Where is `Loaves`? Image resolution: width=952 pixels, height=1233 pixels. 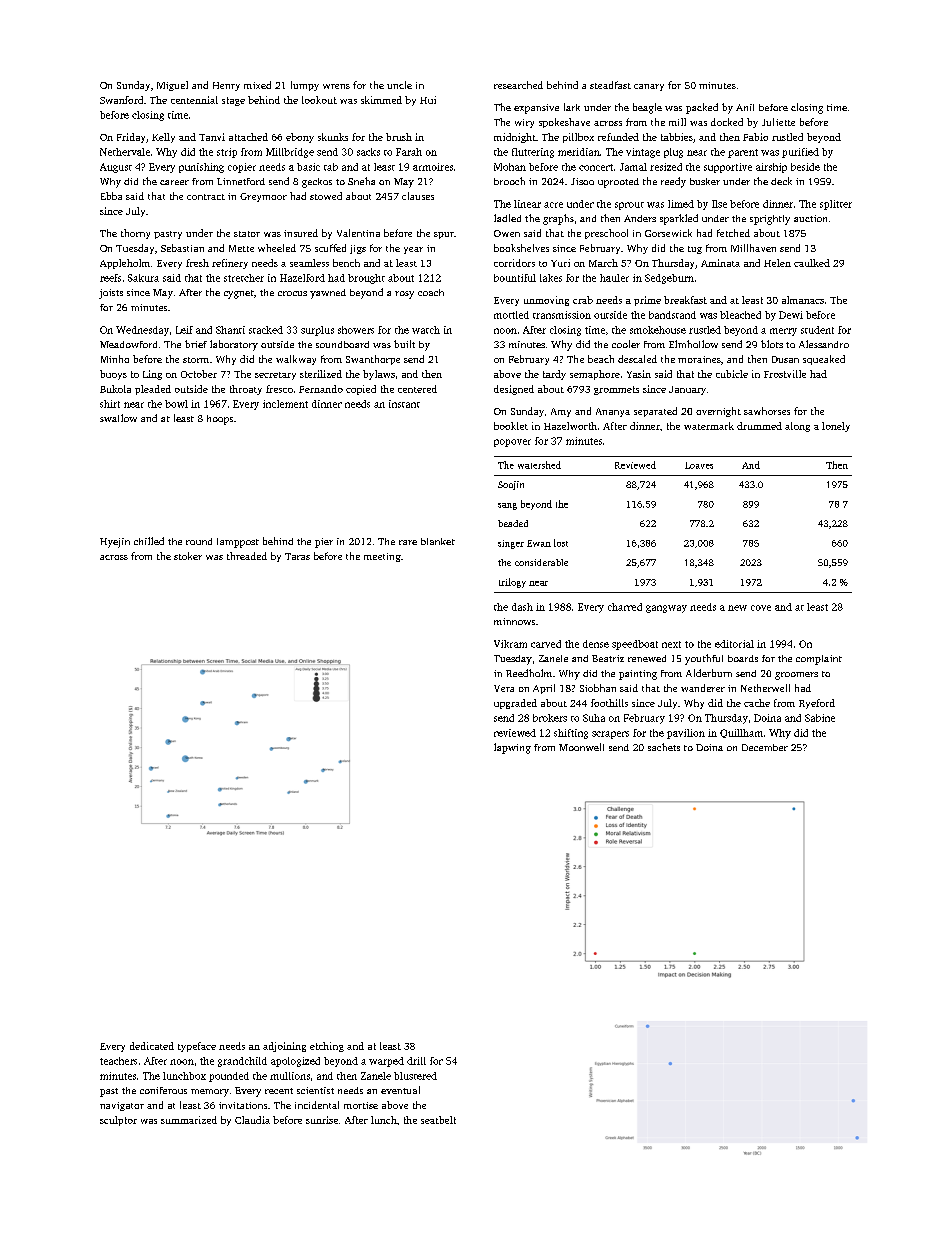 Loaves is located at coordinates (699, 465).
